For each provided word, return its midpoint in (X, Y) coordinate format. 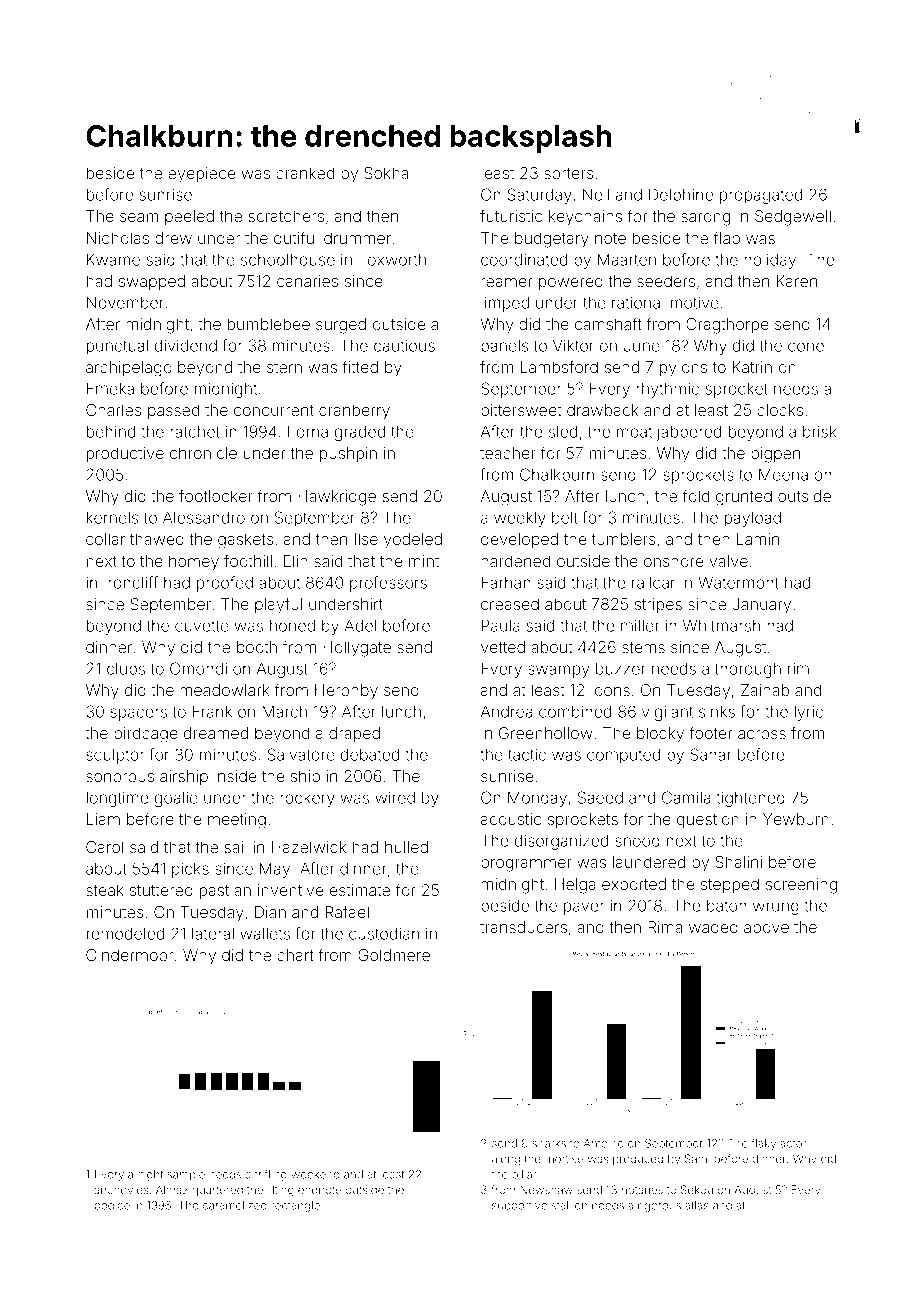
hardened (515, 561)
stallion (569, 1205)
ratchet (195, 431)
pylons (683, 369)
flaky (764, 1144)
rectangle (295, 1206)
